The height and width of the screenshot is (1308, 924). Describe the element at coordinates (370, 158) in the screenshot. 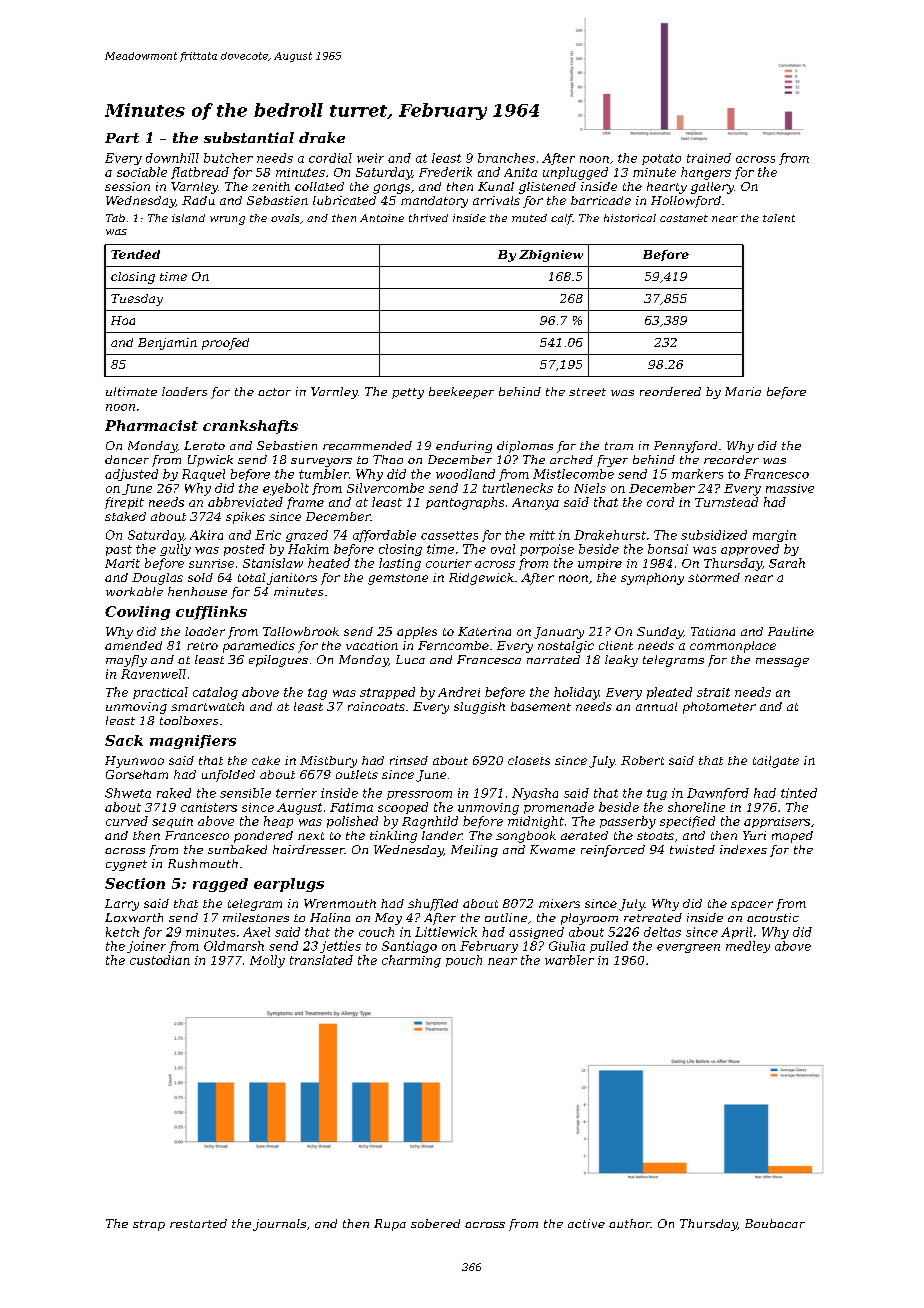

I see `weir` at that location.
